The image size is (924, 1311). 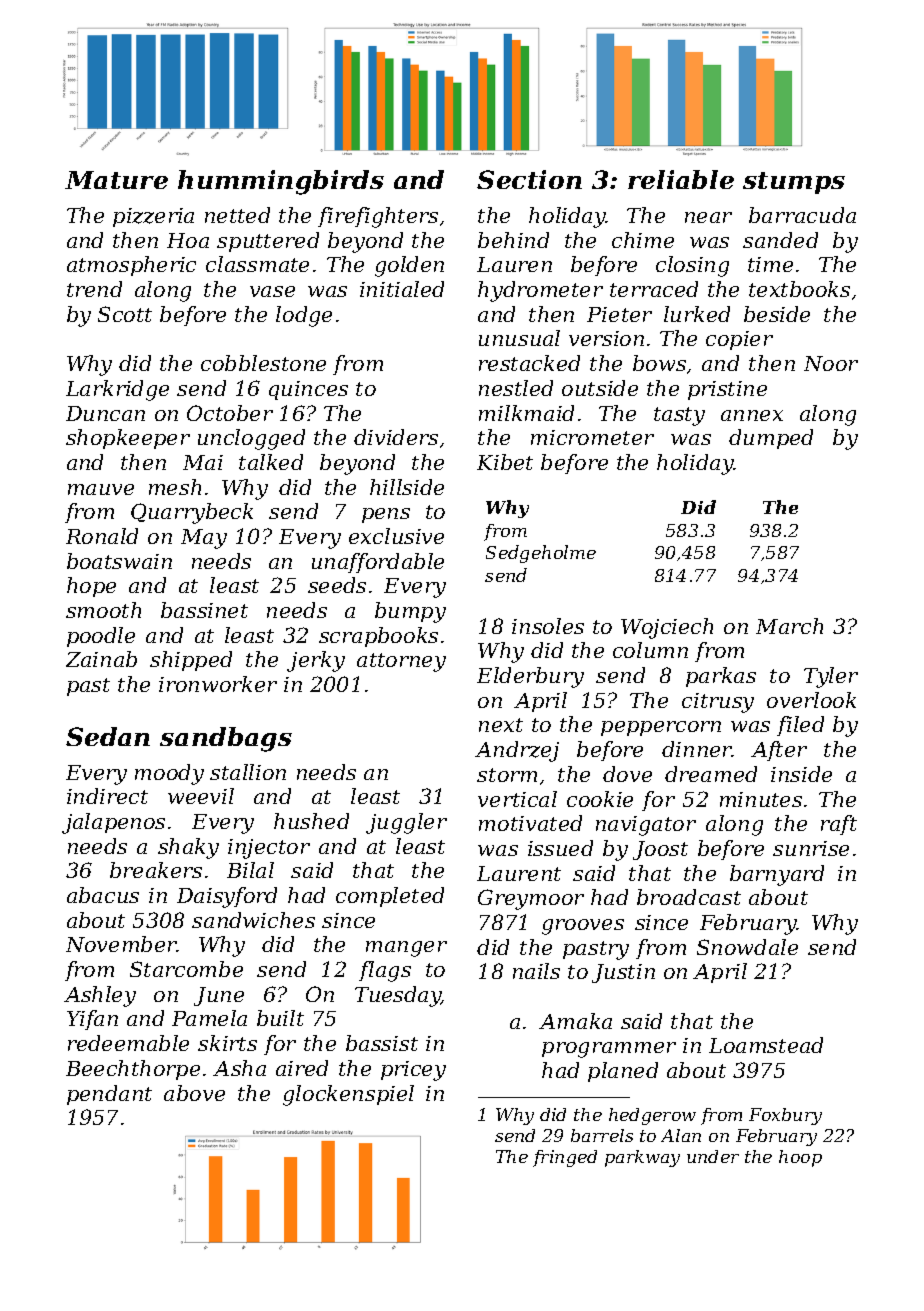 I want to click on mauve, so click(x=101, y=489).
